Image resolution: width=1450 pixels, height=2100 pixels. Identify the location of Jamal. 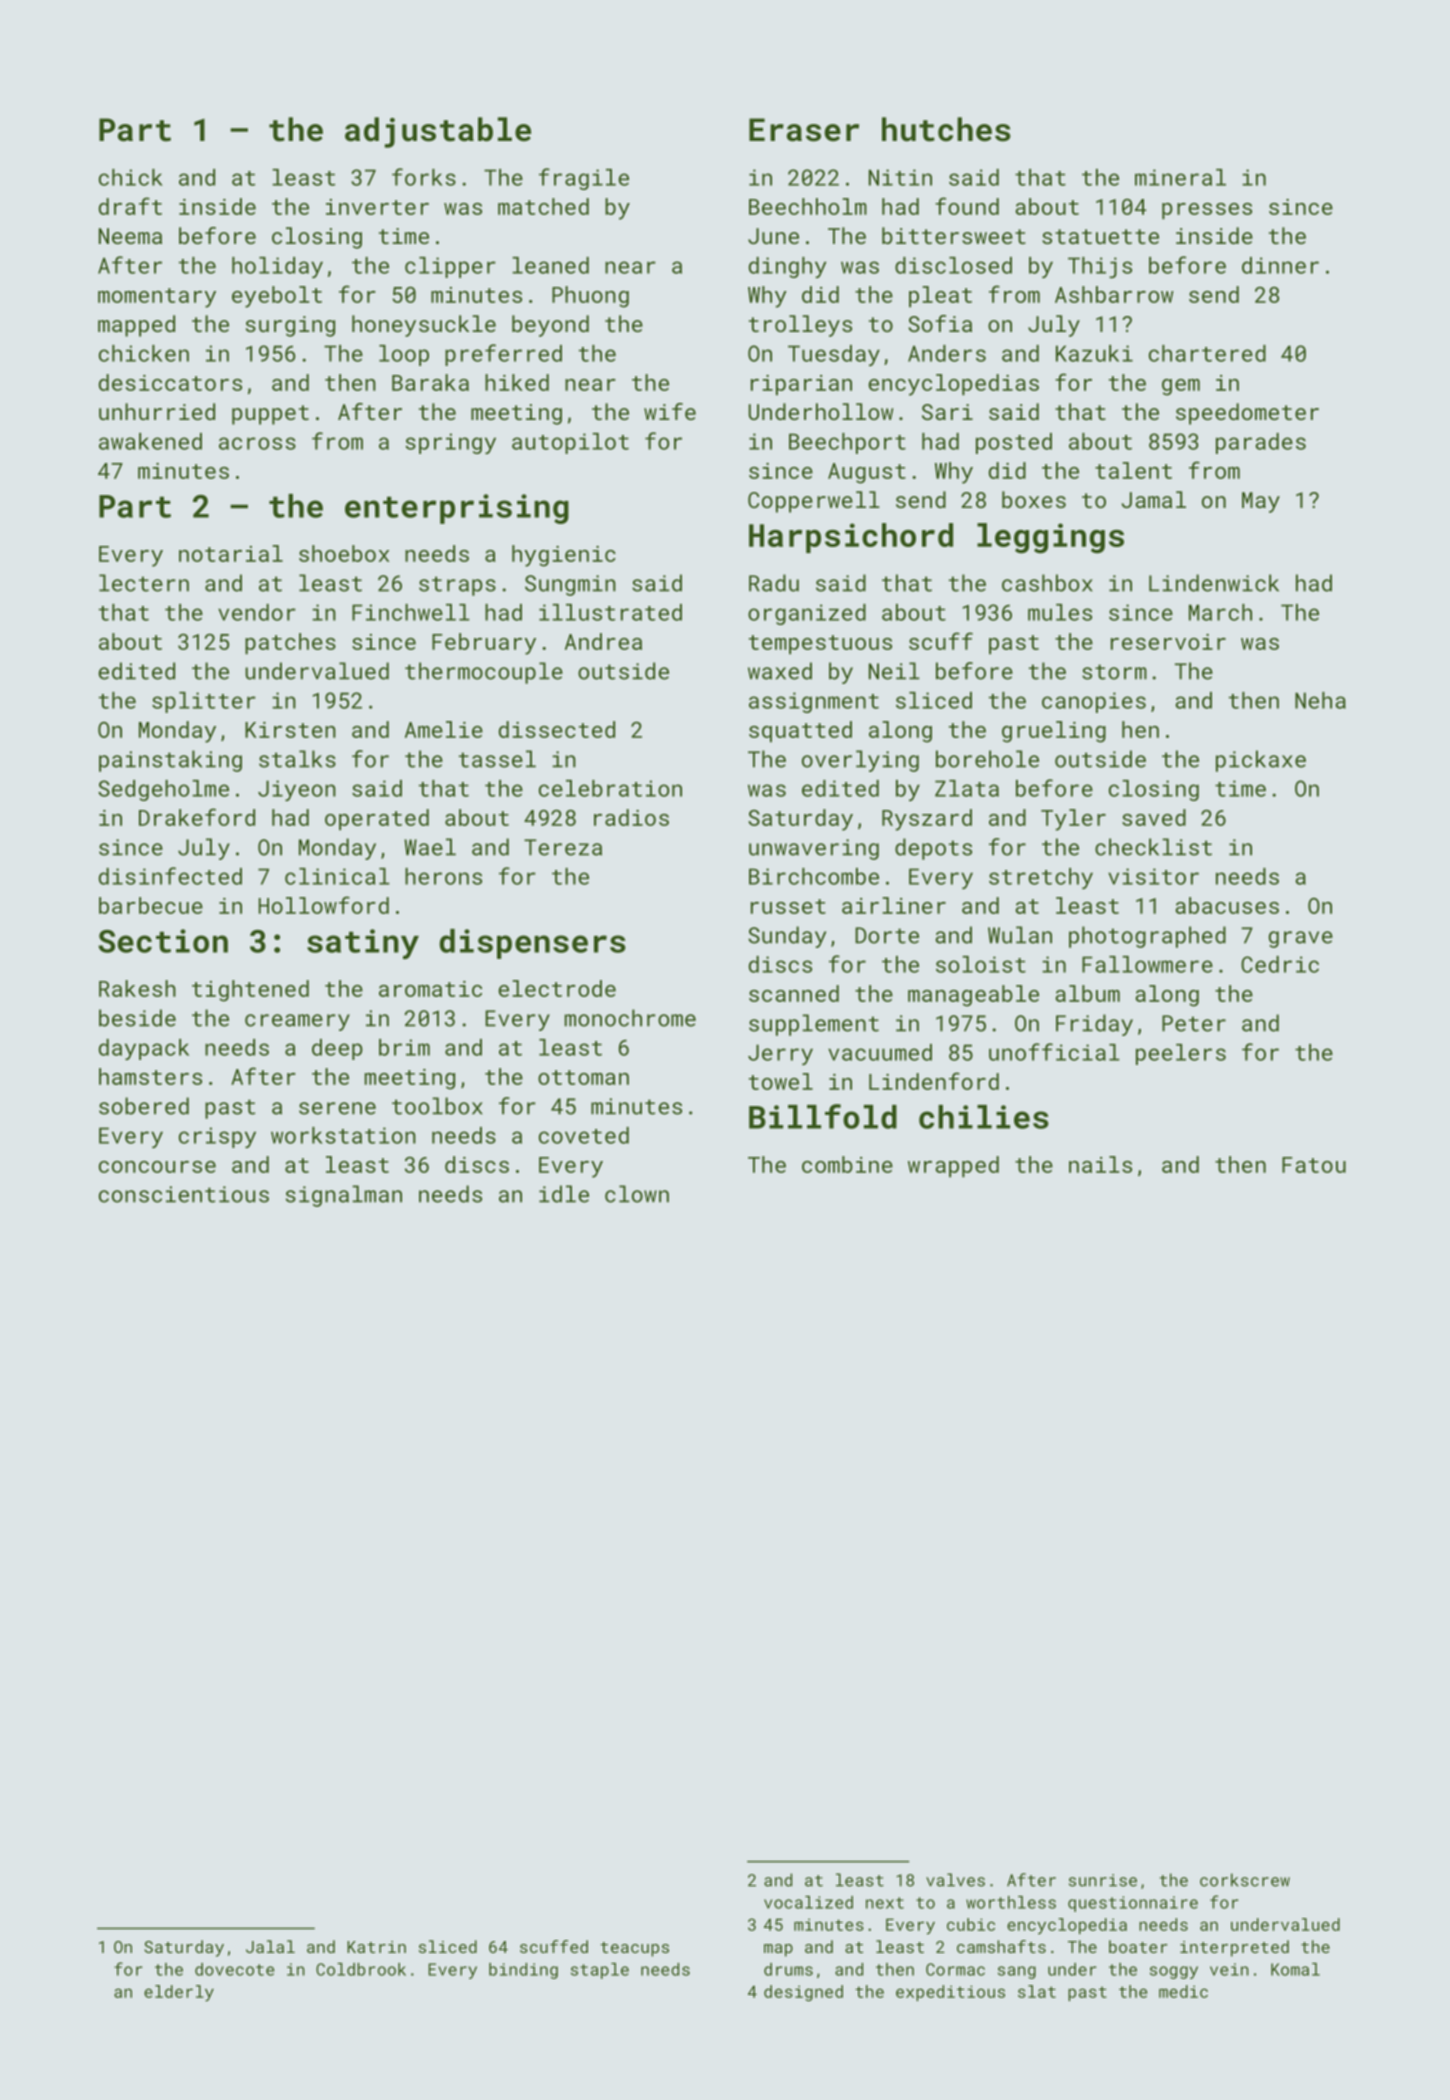
(1154, 499).
